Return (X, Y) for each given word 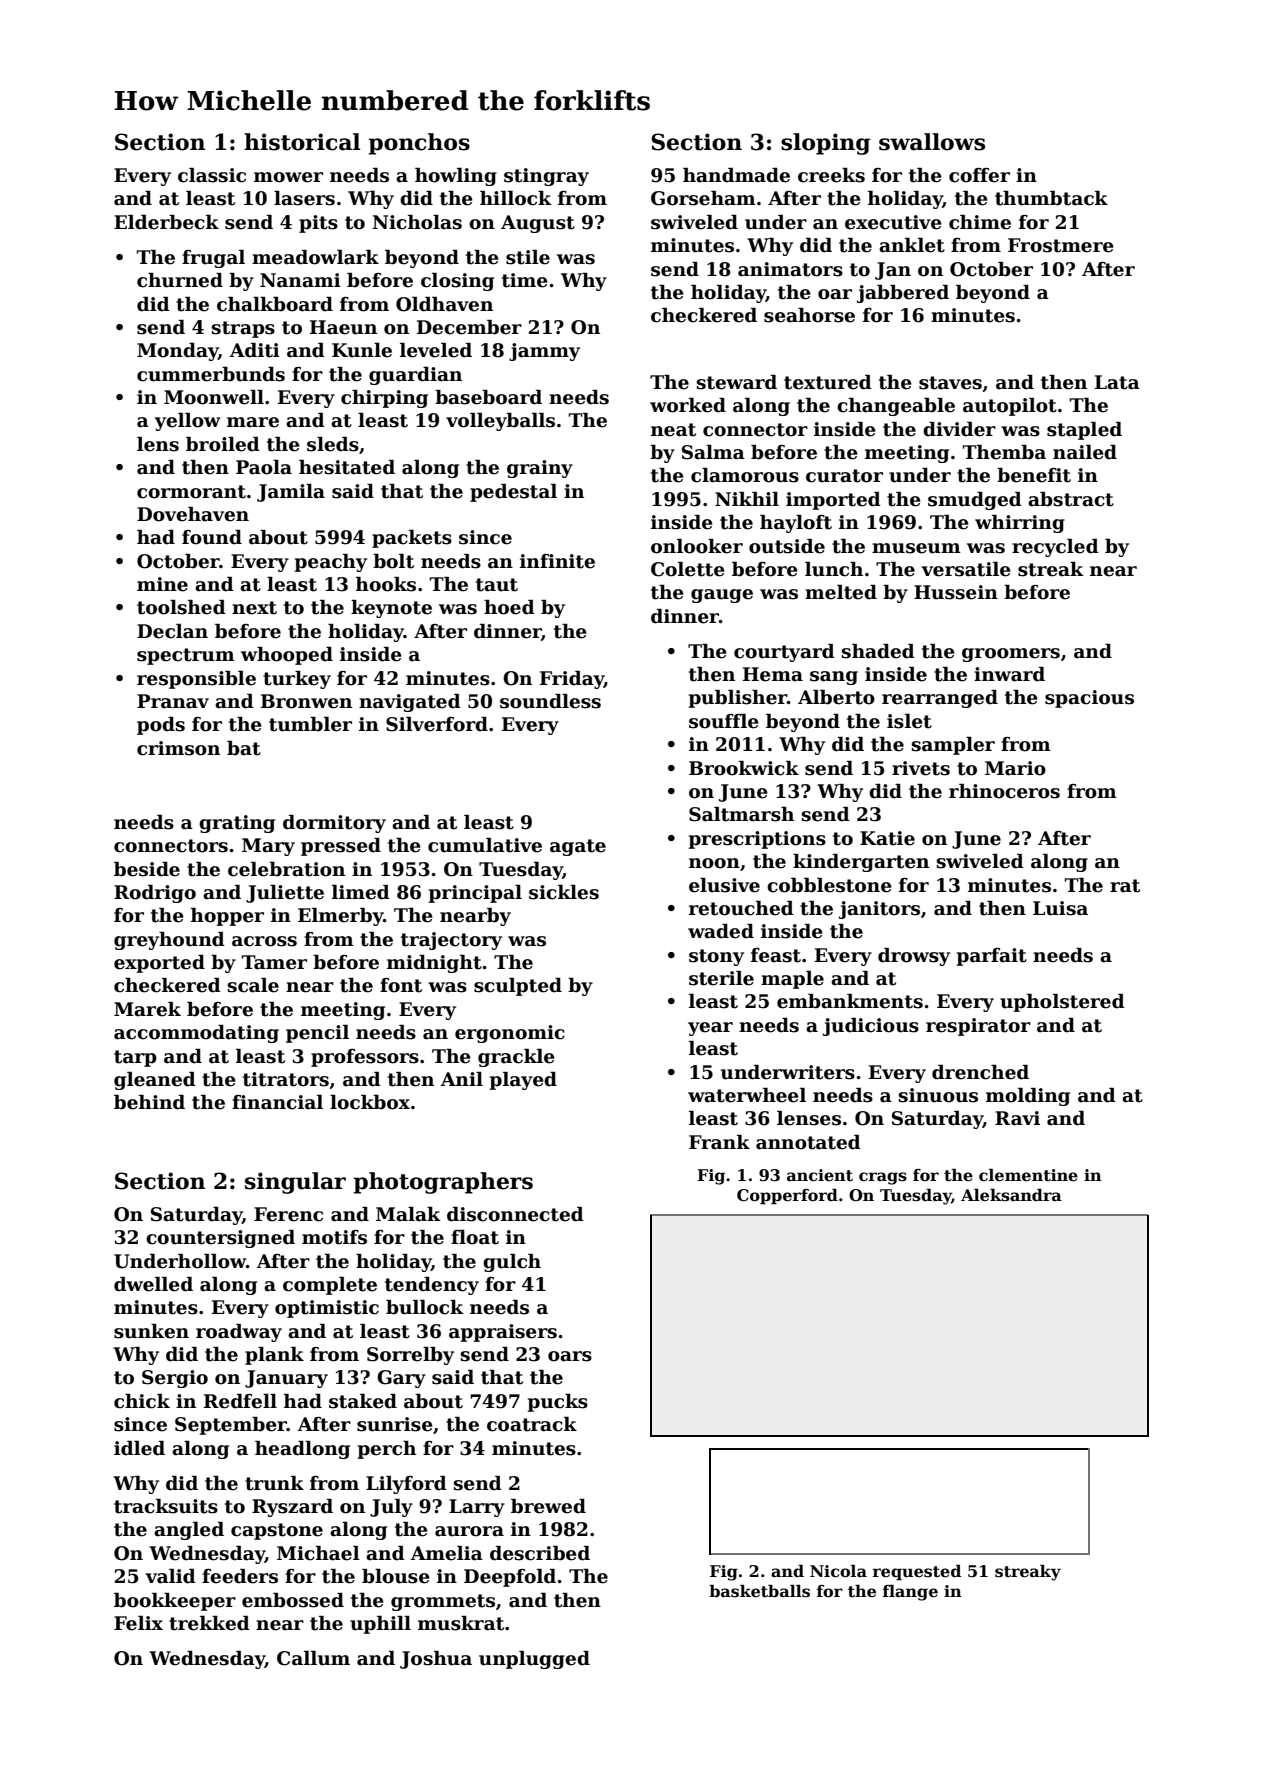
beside (147, 869)
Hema (773, 674)
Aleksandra (1011, 1195)
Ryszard (292, 1508)
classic (212, 175)
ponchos (419, 144)
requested (917, 1573)
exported (159, 964)
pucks (558, 1403)
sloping (825, 144)
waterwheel (747, 1095)
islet (909, 721)
